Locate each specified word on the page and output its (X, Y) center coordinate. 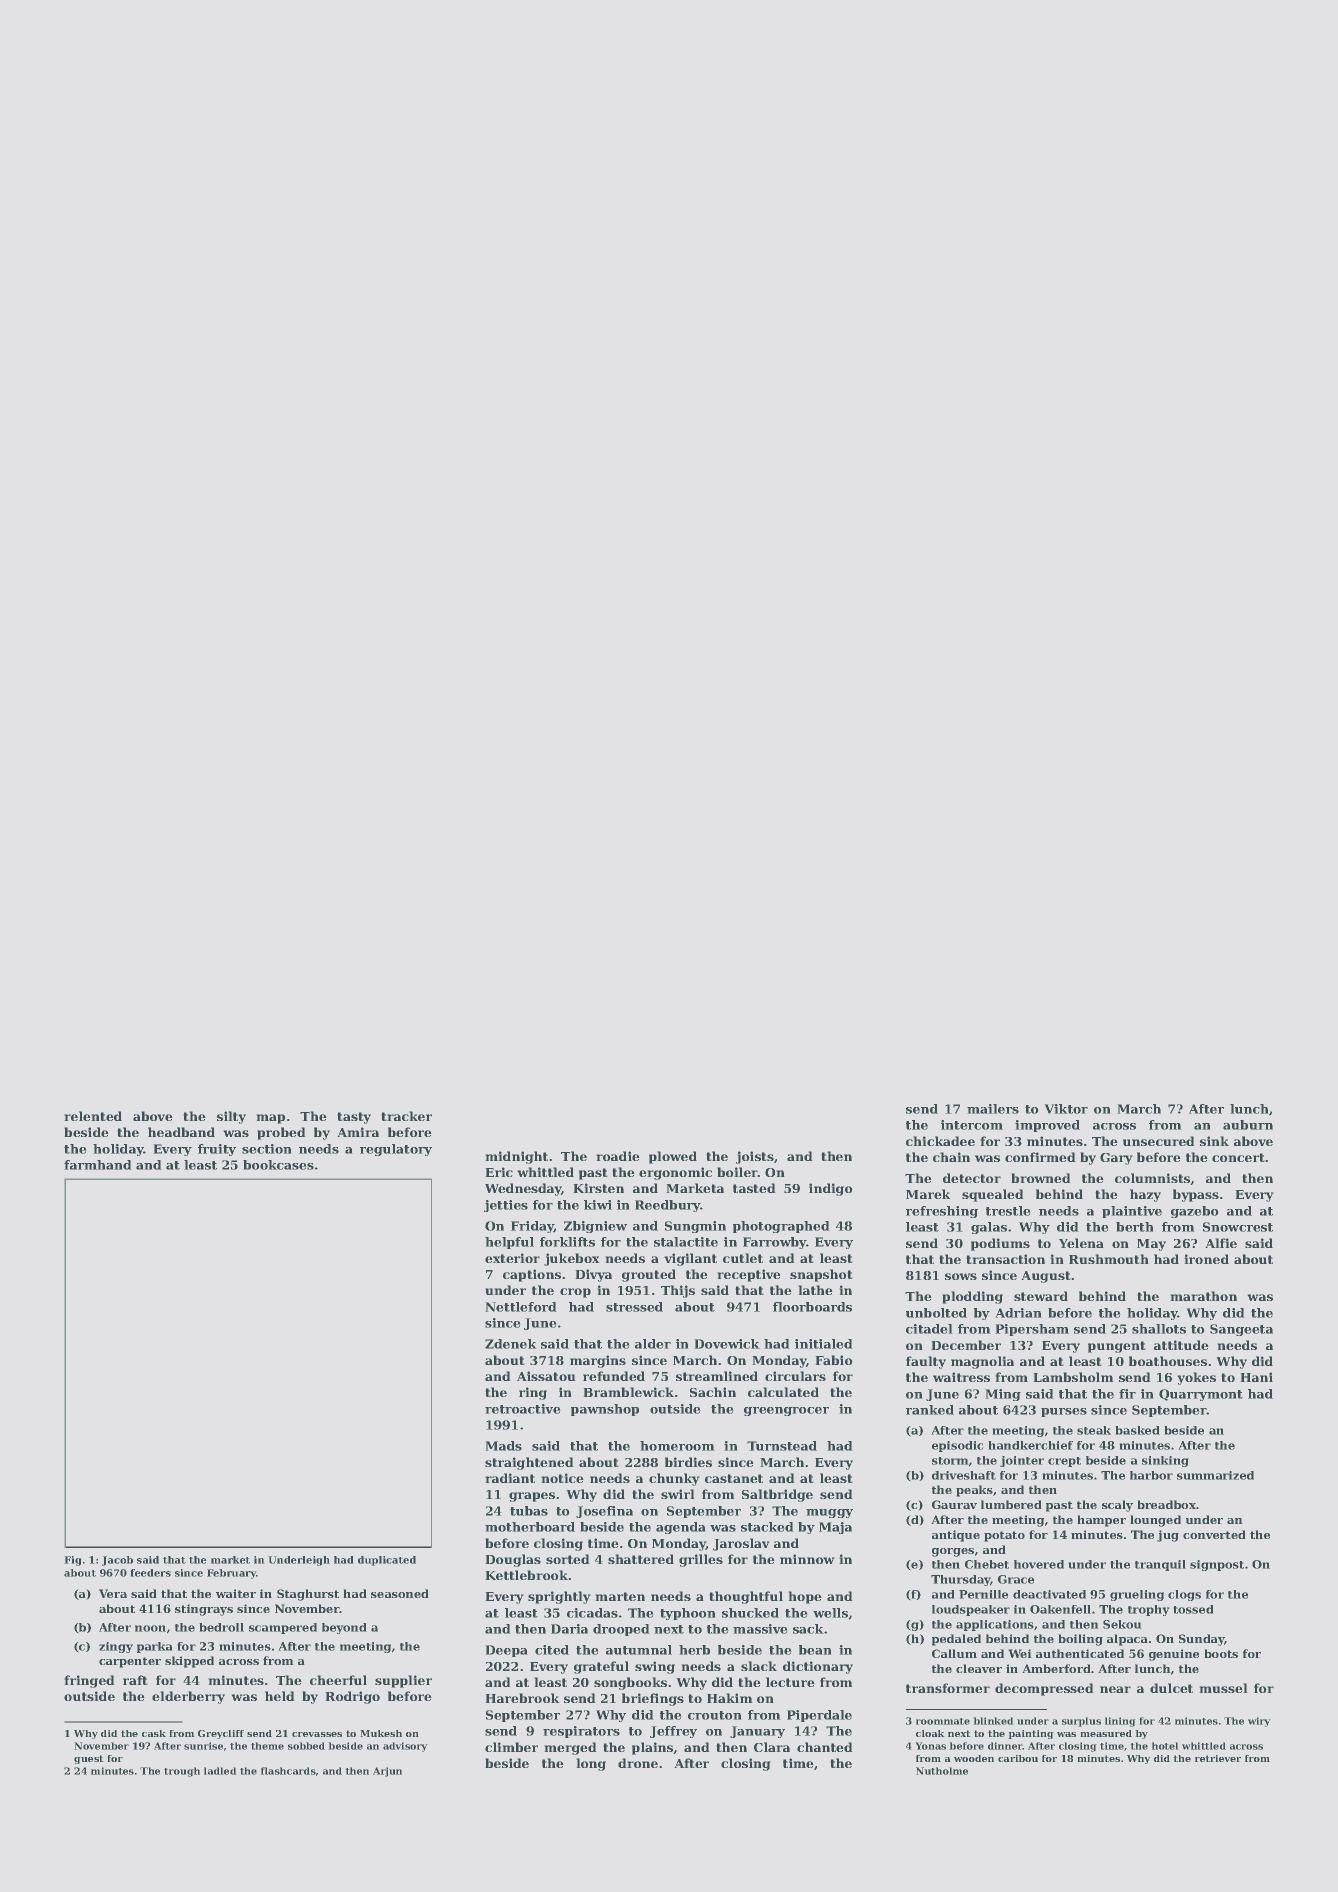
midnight (516, 1157)
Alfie (1221, 1243)
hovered (1039, 1564)
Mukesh (381, 1733)
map (270, 1119)
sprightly (559, 1597)
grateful (601, 1667)
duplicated (387, 1561)
